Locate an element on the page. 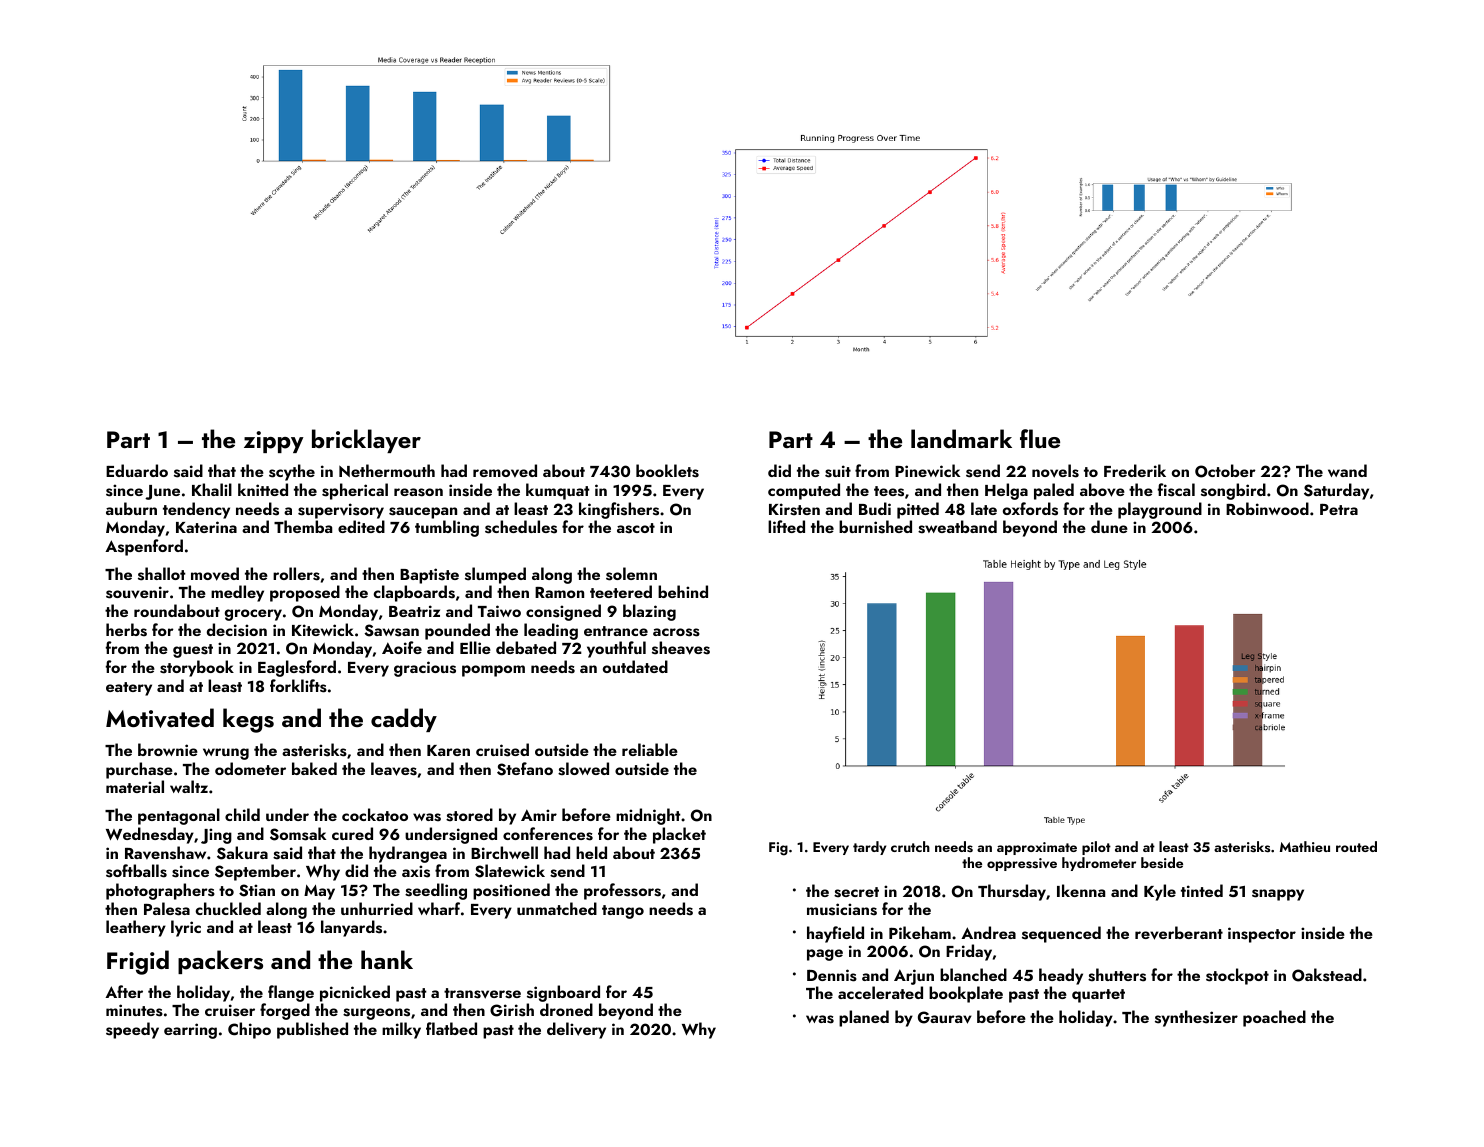 This page has height=1147, width=1484. sweatband is located at coordinates (957, 527).
